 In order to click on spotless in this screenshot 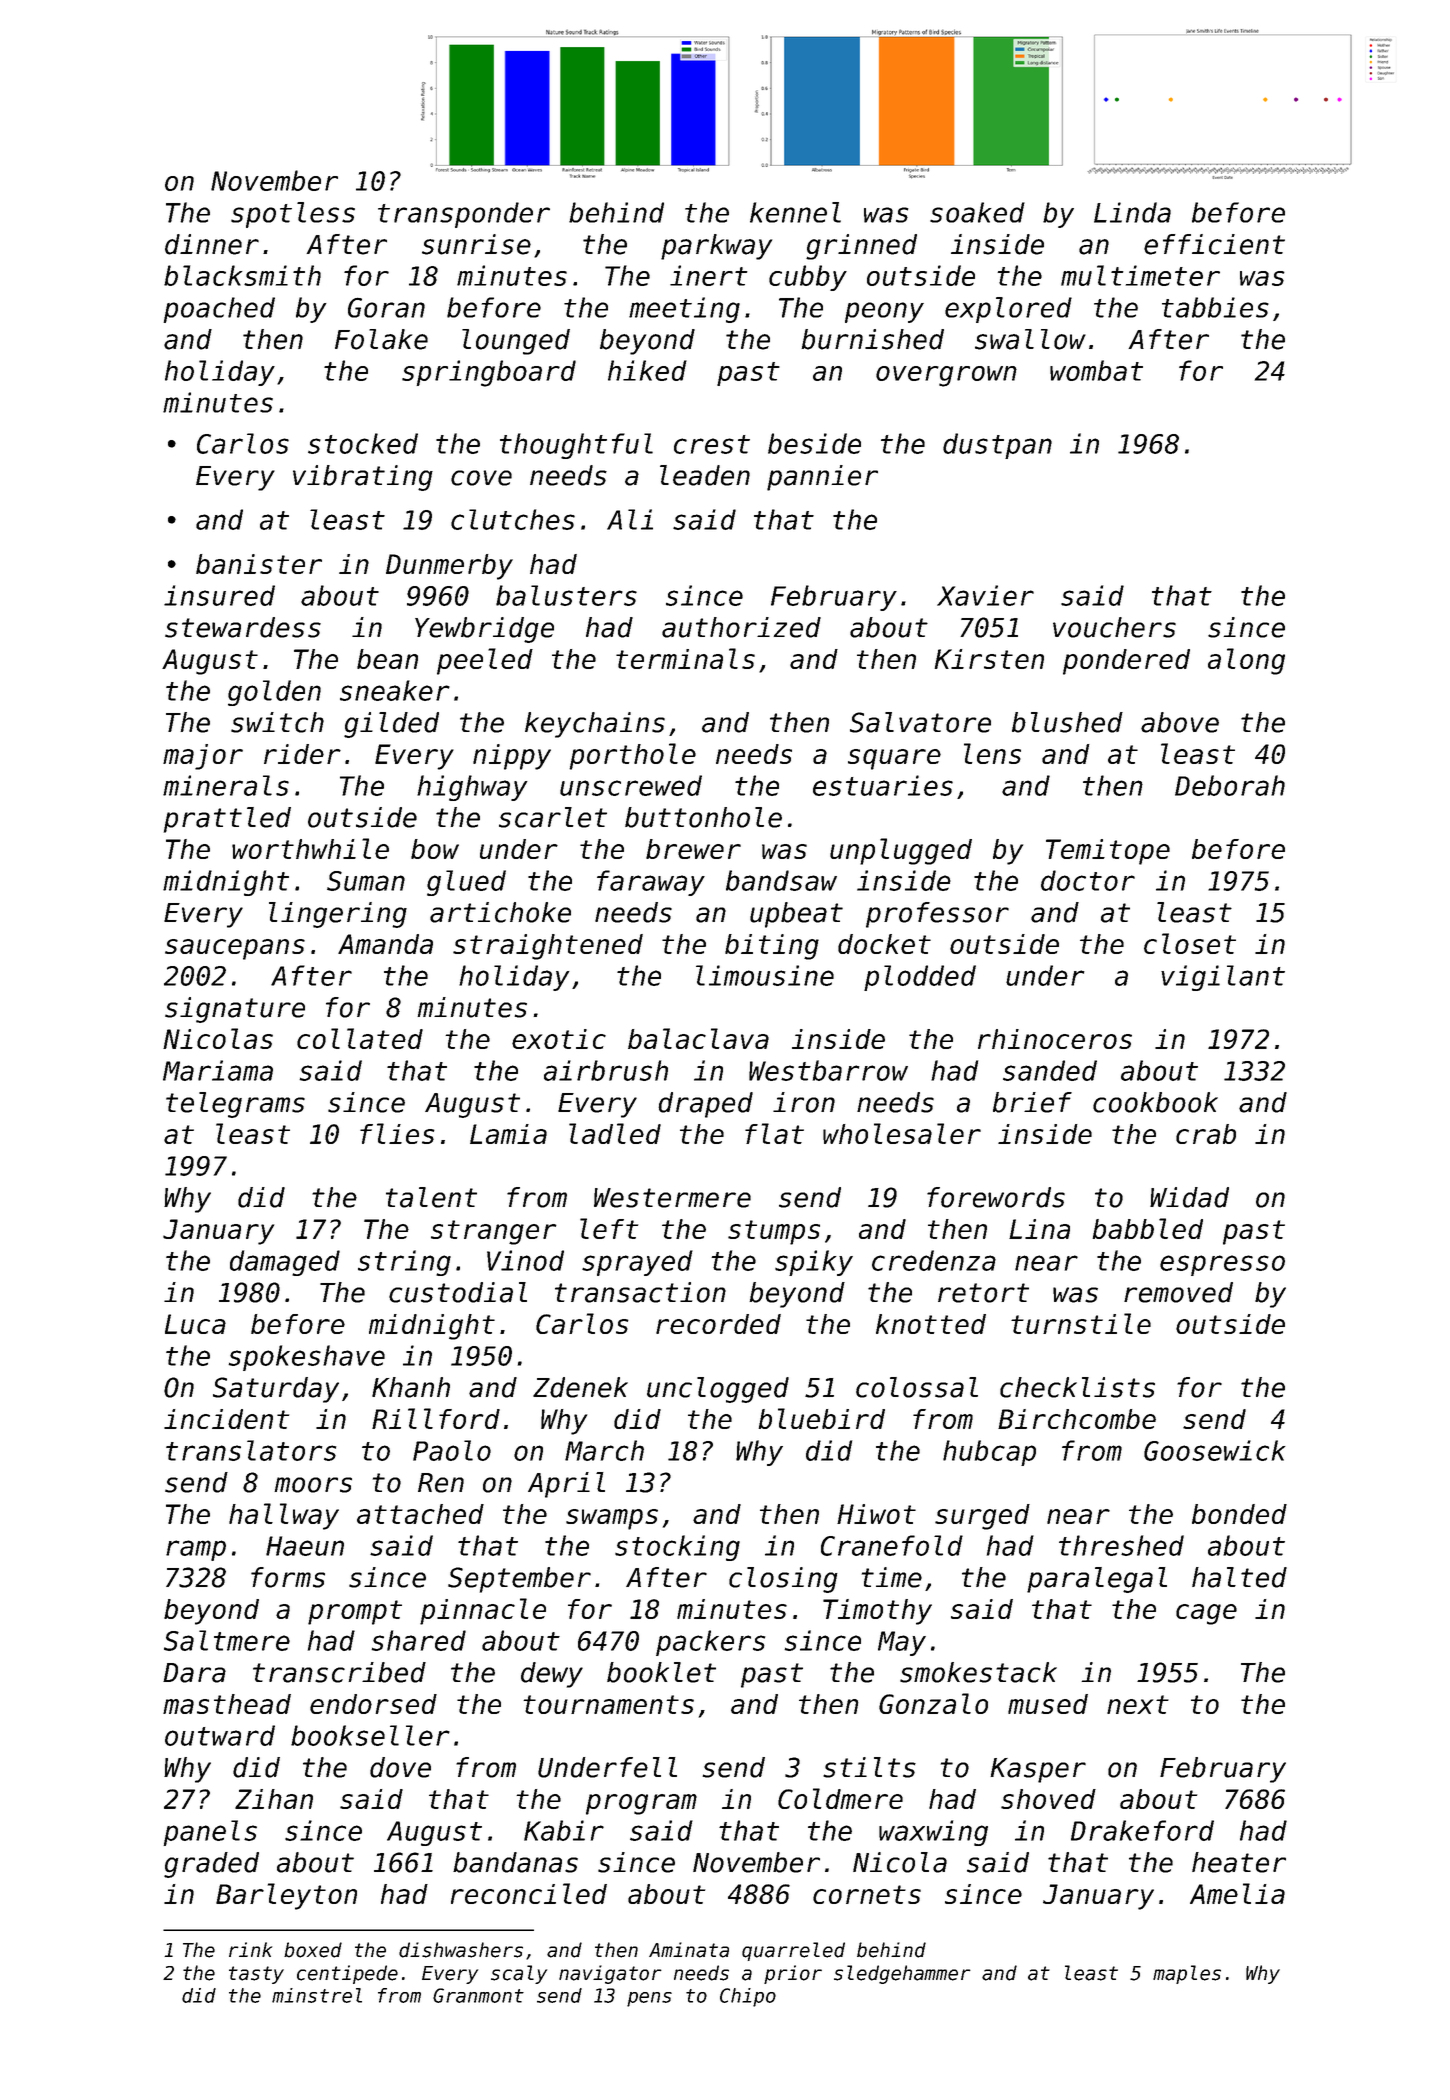, I will do `click(293, 215)`.
